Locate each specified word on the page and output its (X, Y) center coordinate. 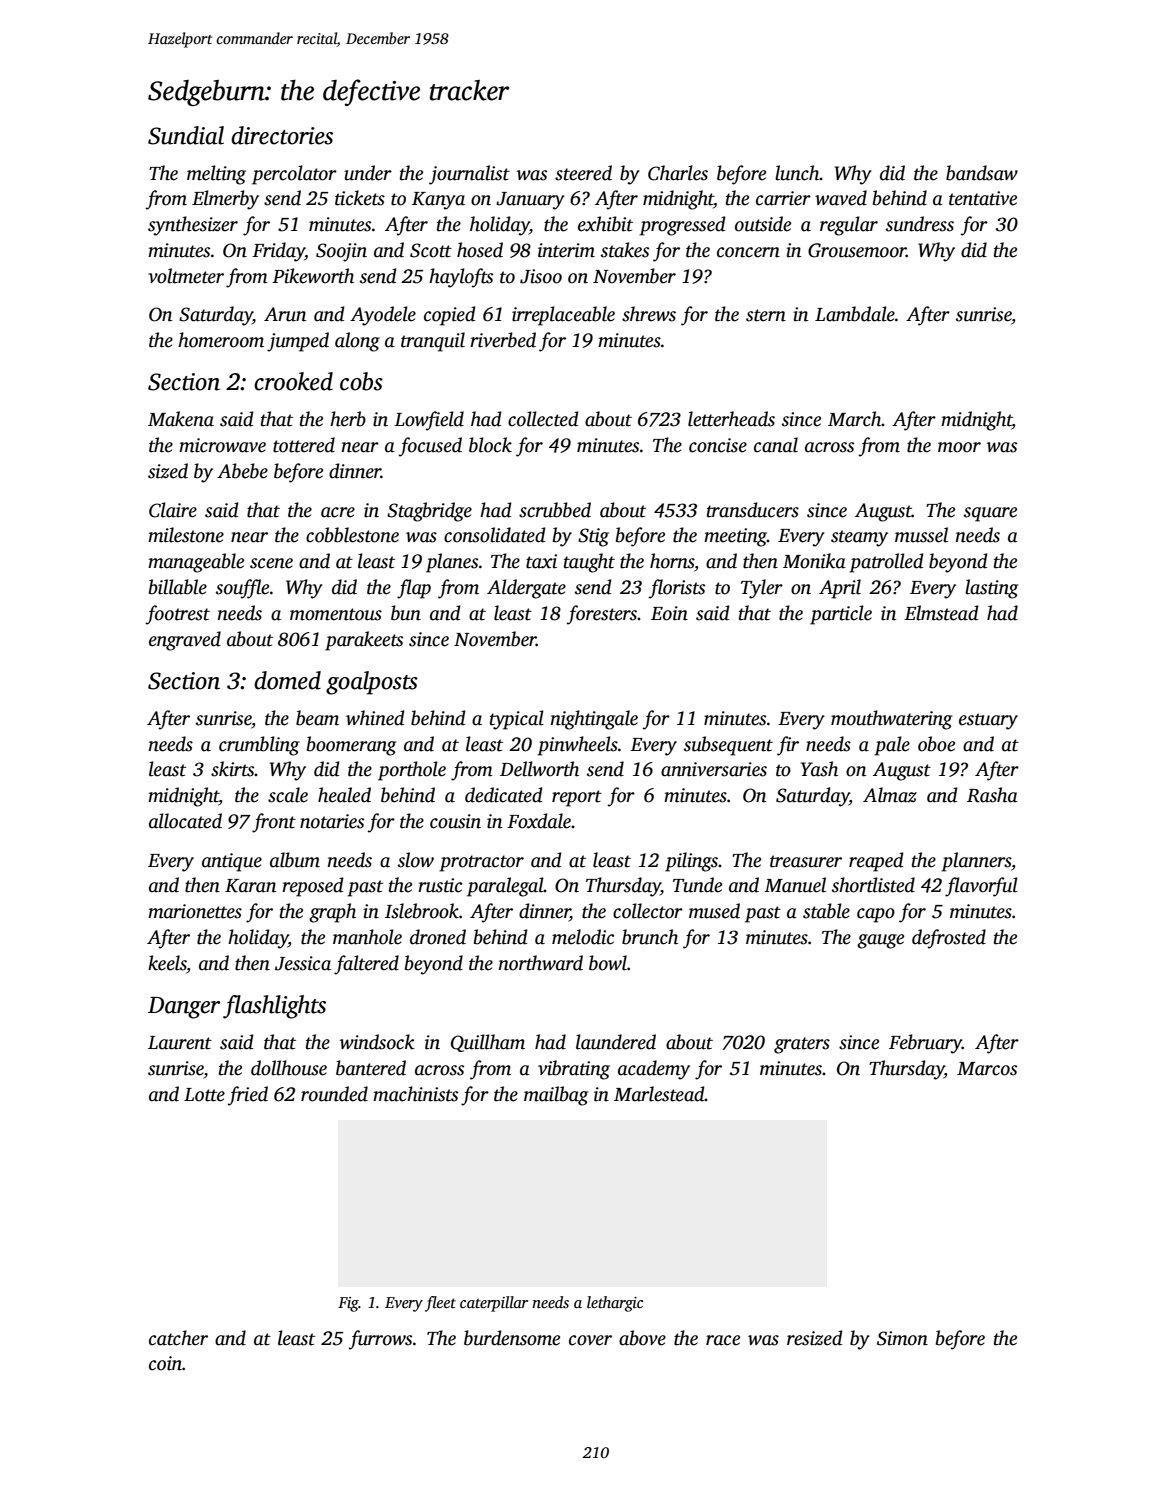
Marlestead (659, 1094)
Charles (678, 173)
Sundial (186, 135)
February (925, 1044)
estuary (988, 721)
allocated (185, 821)
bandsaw (982, 173)
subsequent (728, 746)
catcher (178, 1338)
